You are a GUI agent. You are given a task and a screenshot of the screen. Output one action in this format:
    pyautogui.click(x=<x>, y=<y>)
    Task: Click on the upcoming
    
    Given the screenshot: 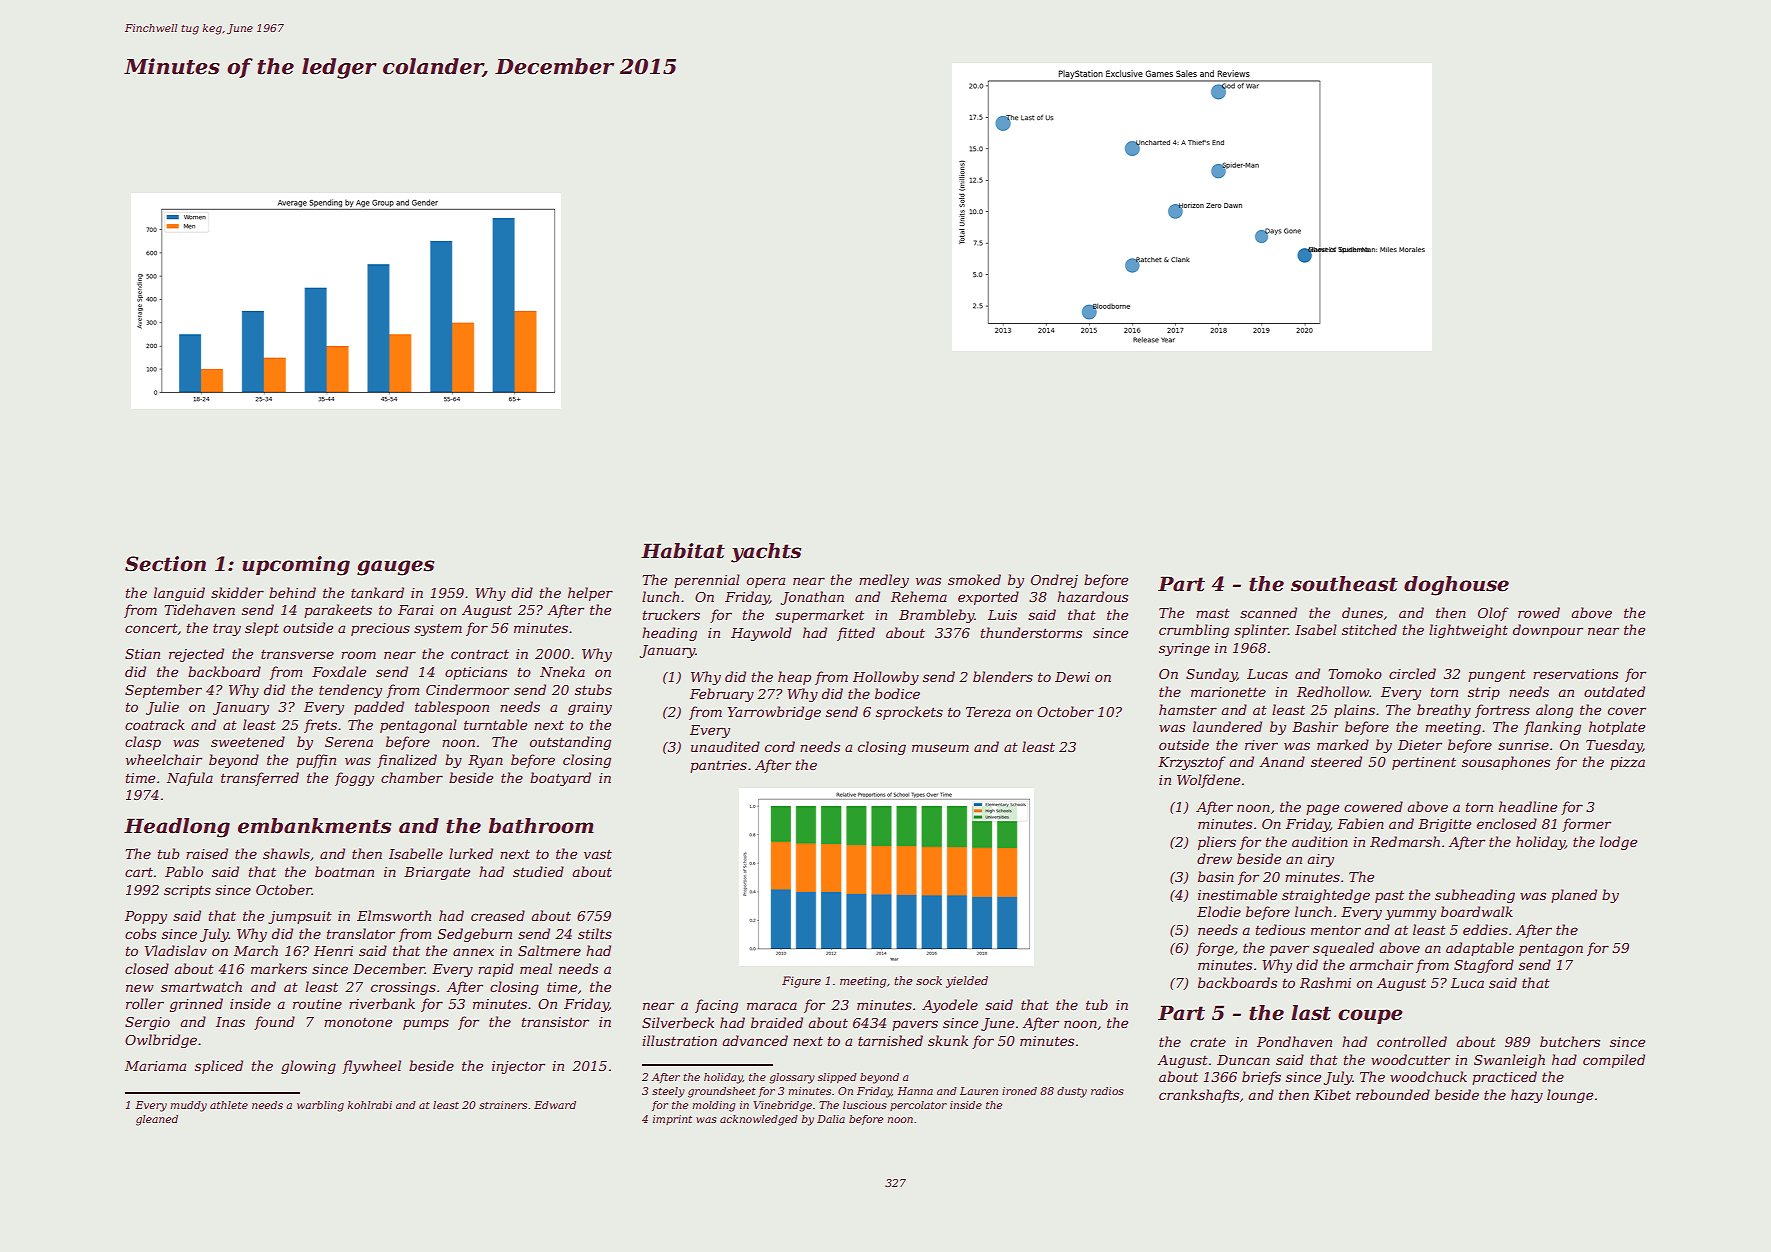 What is the action you would take?
    pyautogui.click(x=296, y=566)
